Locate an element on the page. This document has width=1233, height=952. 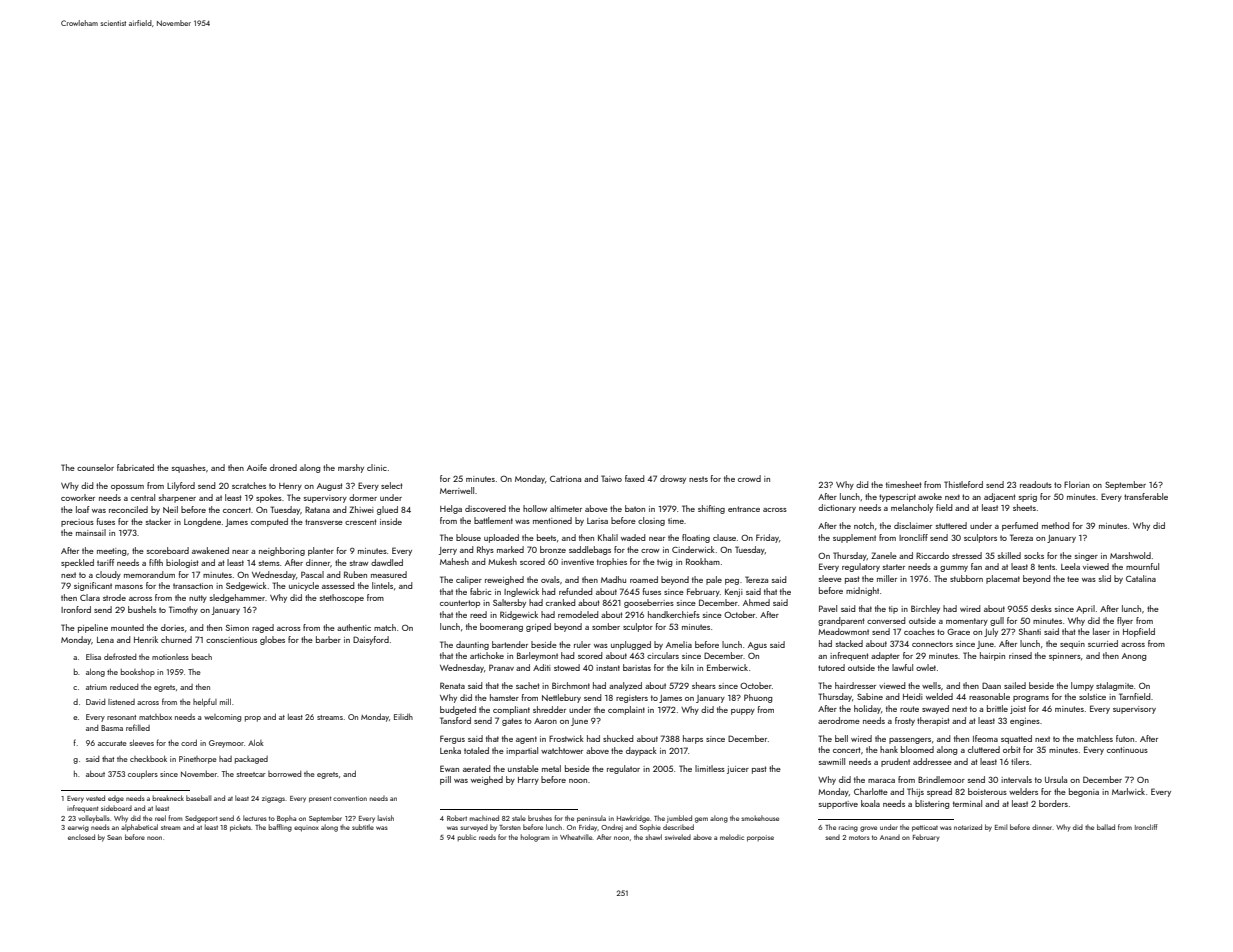
Harry is located at coordinates (528, 781).
